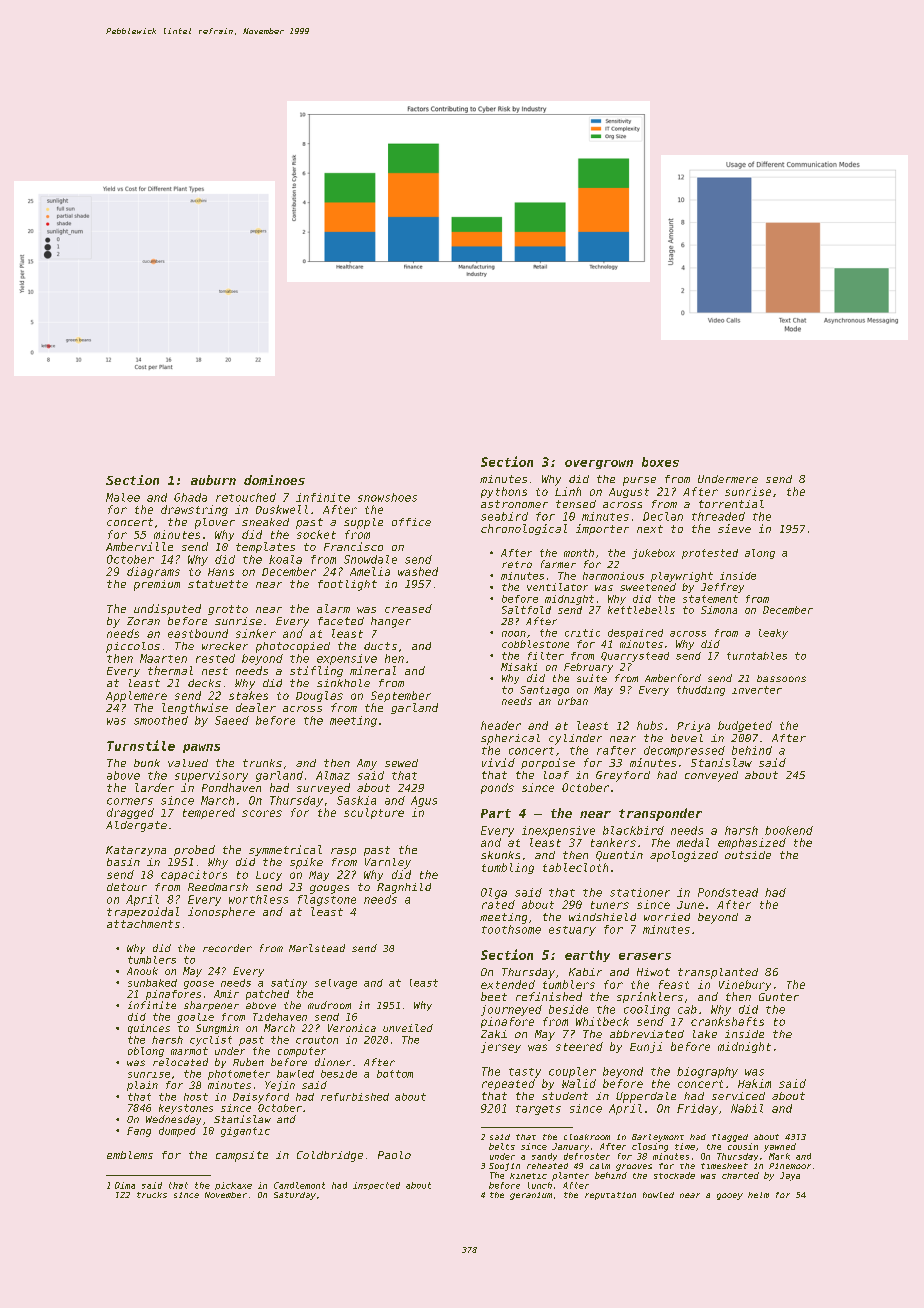 The width and height of the page is (924, 1308). I want to click on marmot, so click(189, 1051).
